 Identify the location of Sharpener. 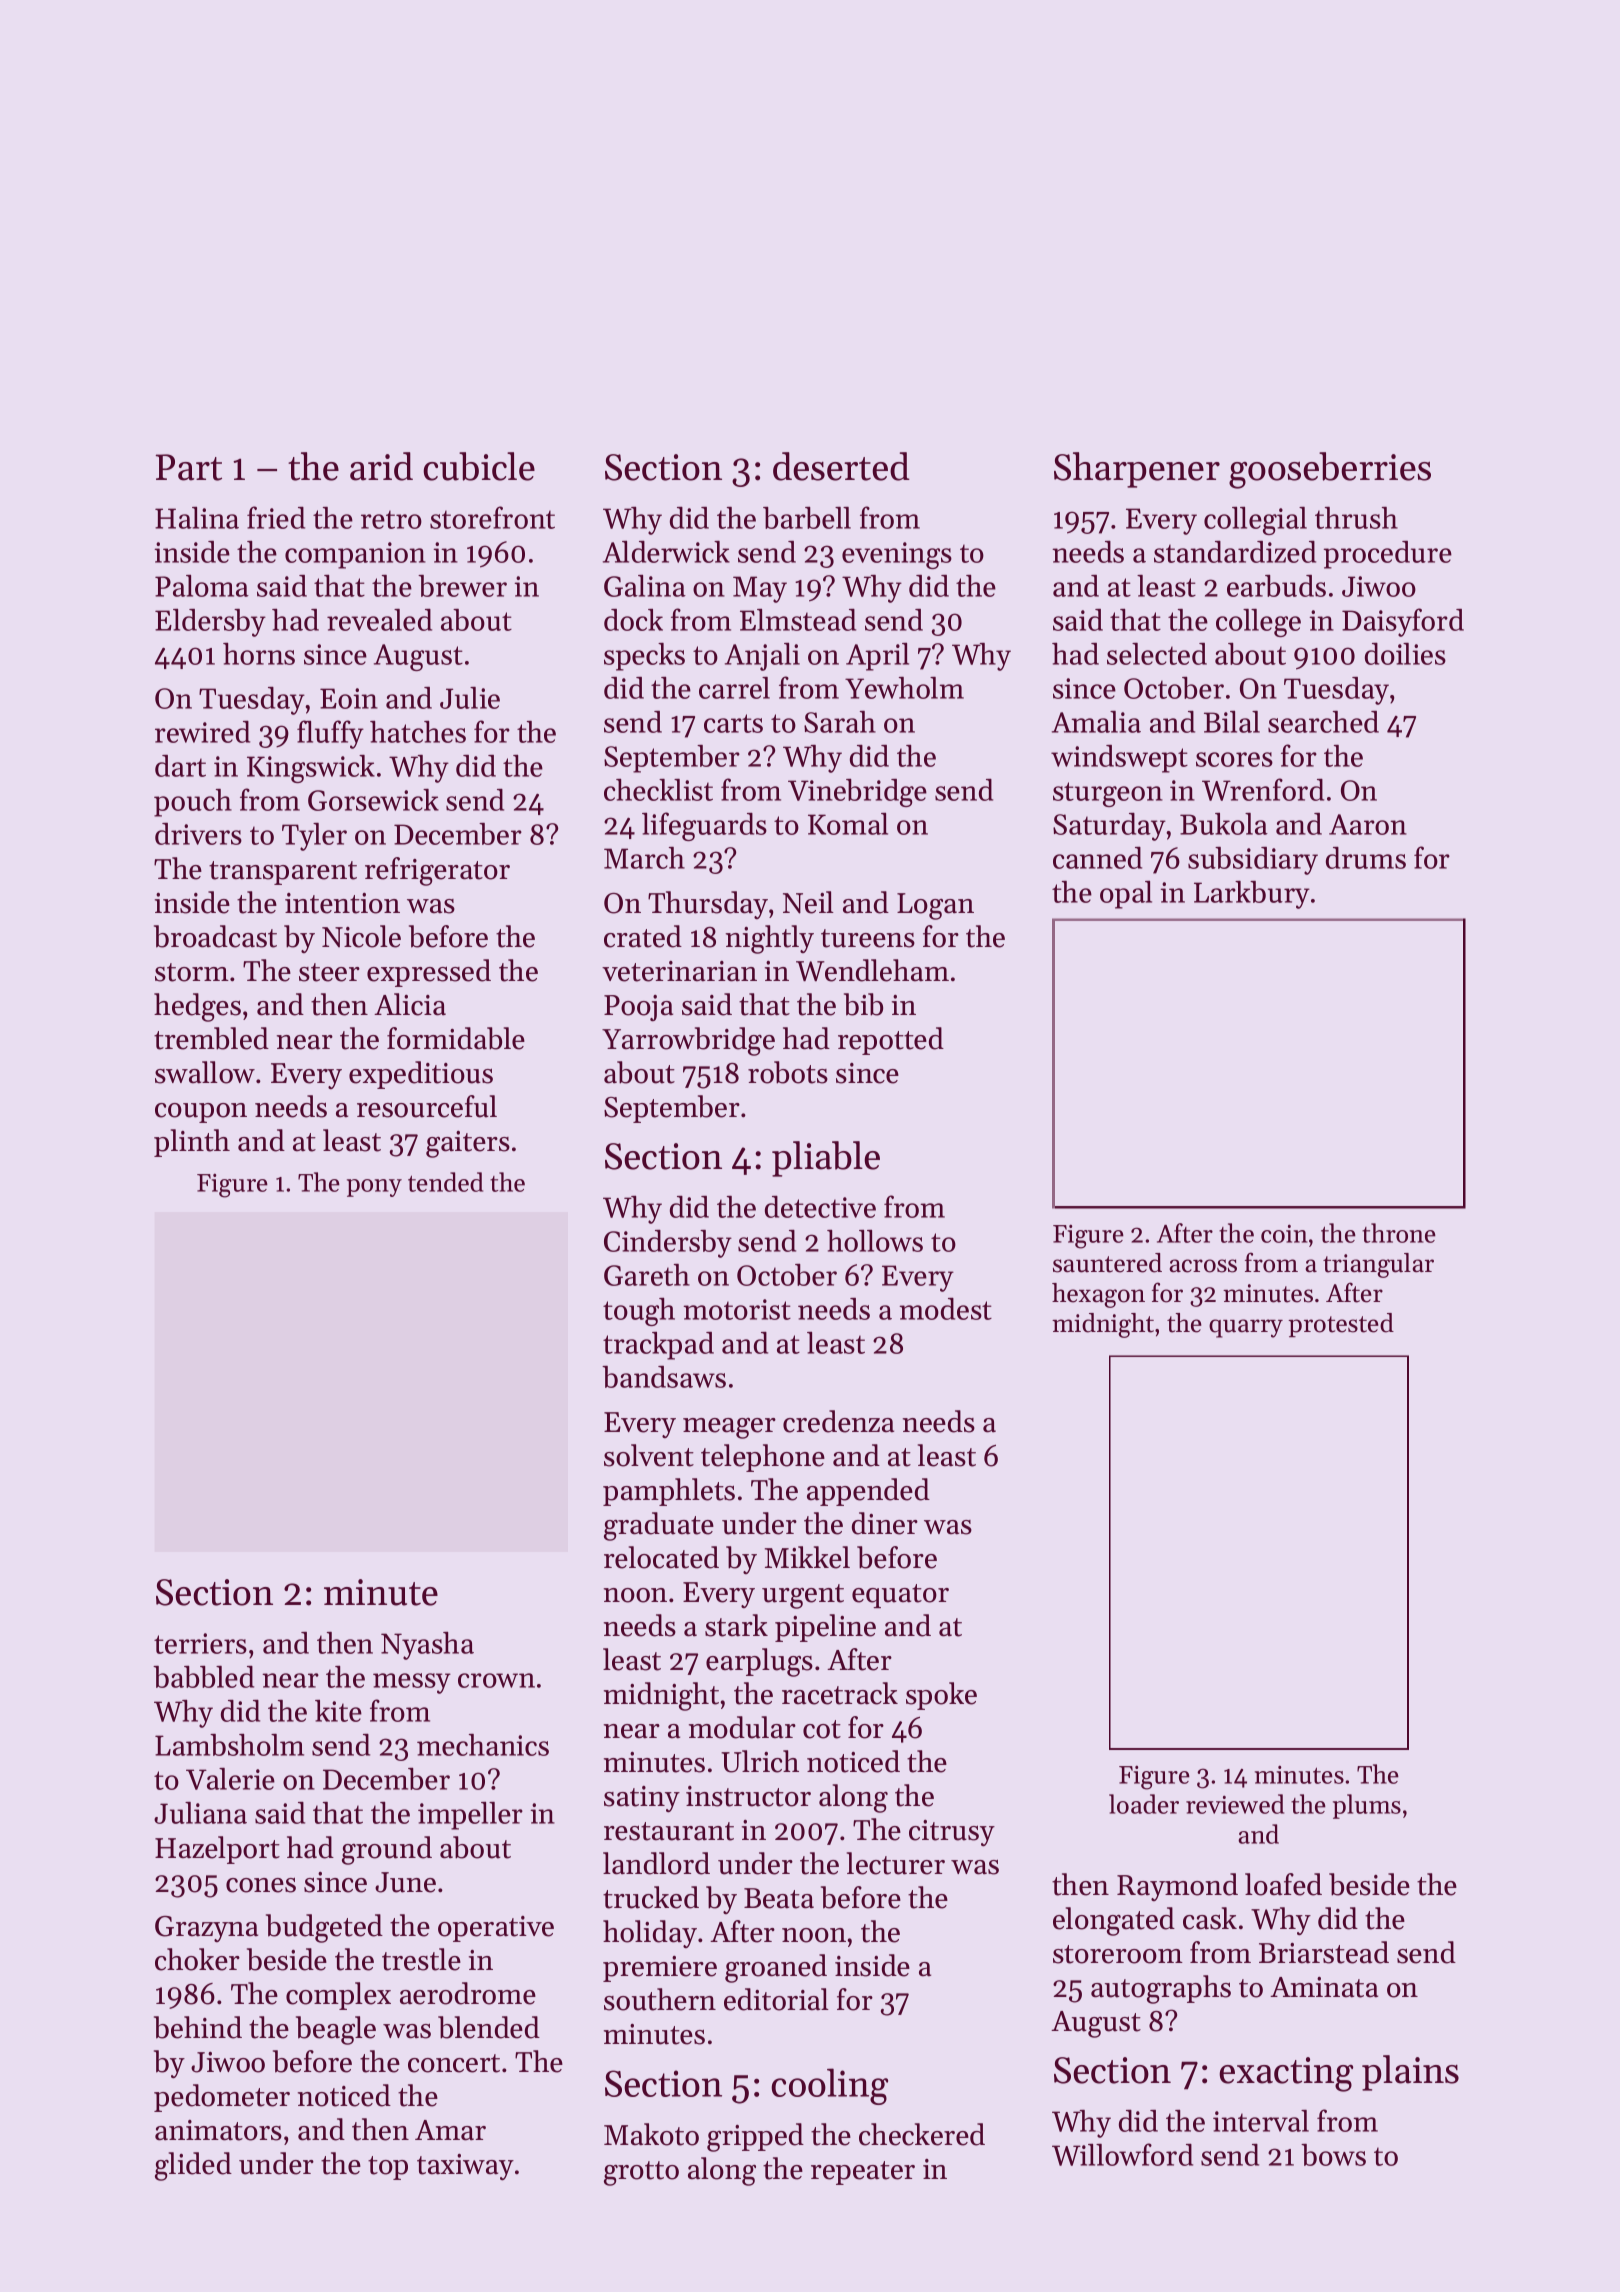
(1137, 470).
